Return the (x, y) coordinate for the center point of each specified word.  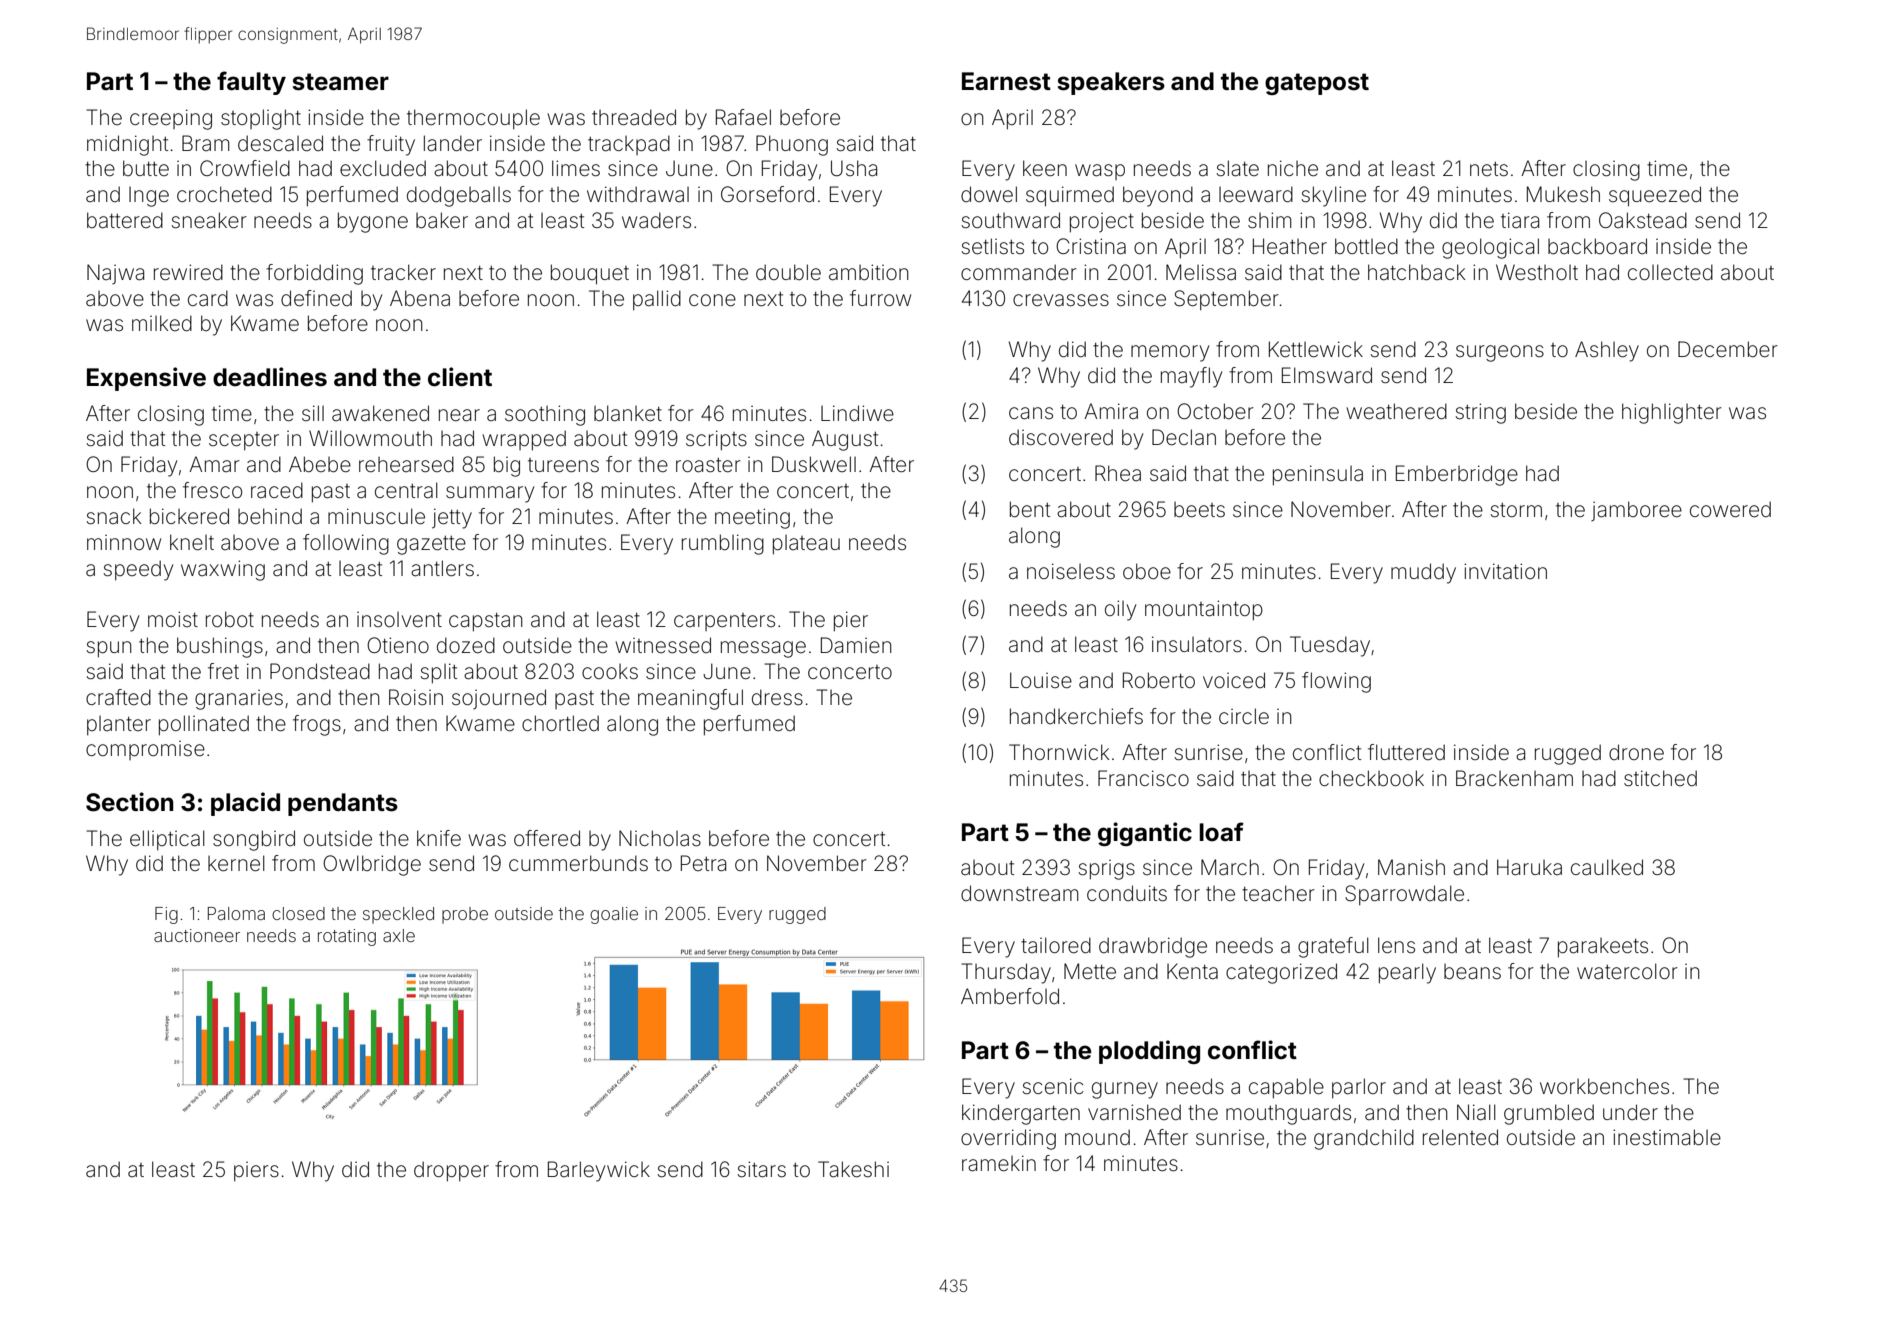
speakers (1111, 83)
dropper (451, 1171)
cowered (1730, 509)
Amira (1111, 411)
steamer (340, 82)
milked (162, 323)
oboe (1147, 571)
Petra (703, 863)
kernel (236, 863)
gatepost (1317, 84)
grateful (1333, 947)
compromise (145, 750)
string (1480, 413)
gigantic (1145, 834)
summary (490, 494)
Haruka (1529, 867)
